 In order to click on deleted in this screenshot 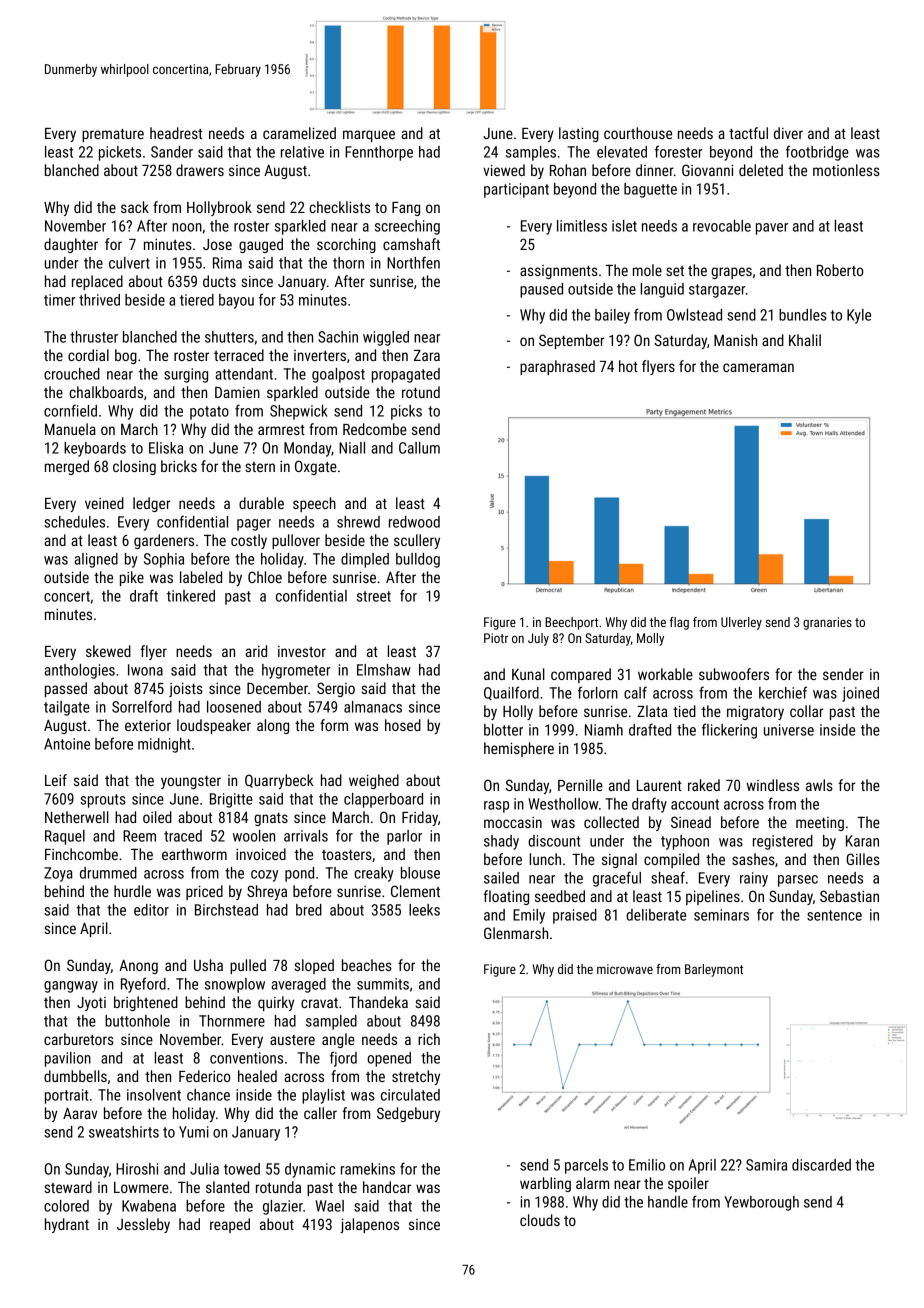, I will do `click(761, 170)`.
